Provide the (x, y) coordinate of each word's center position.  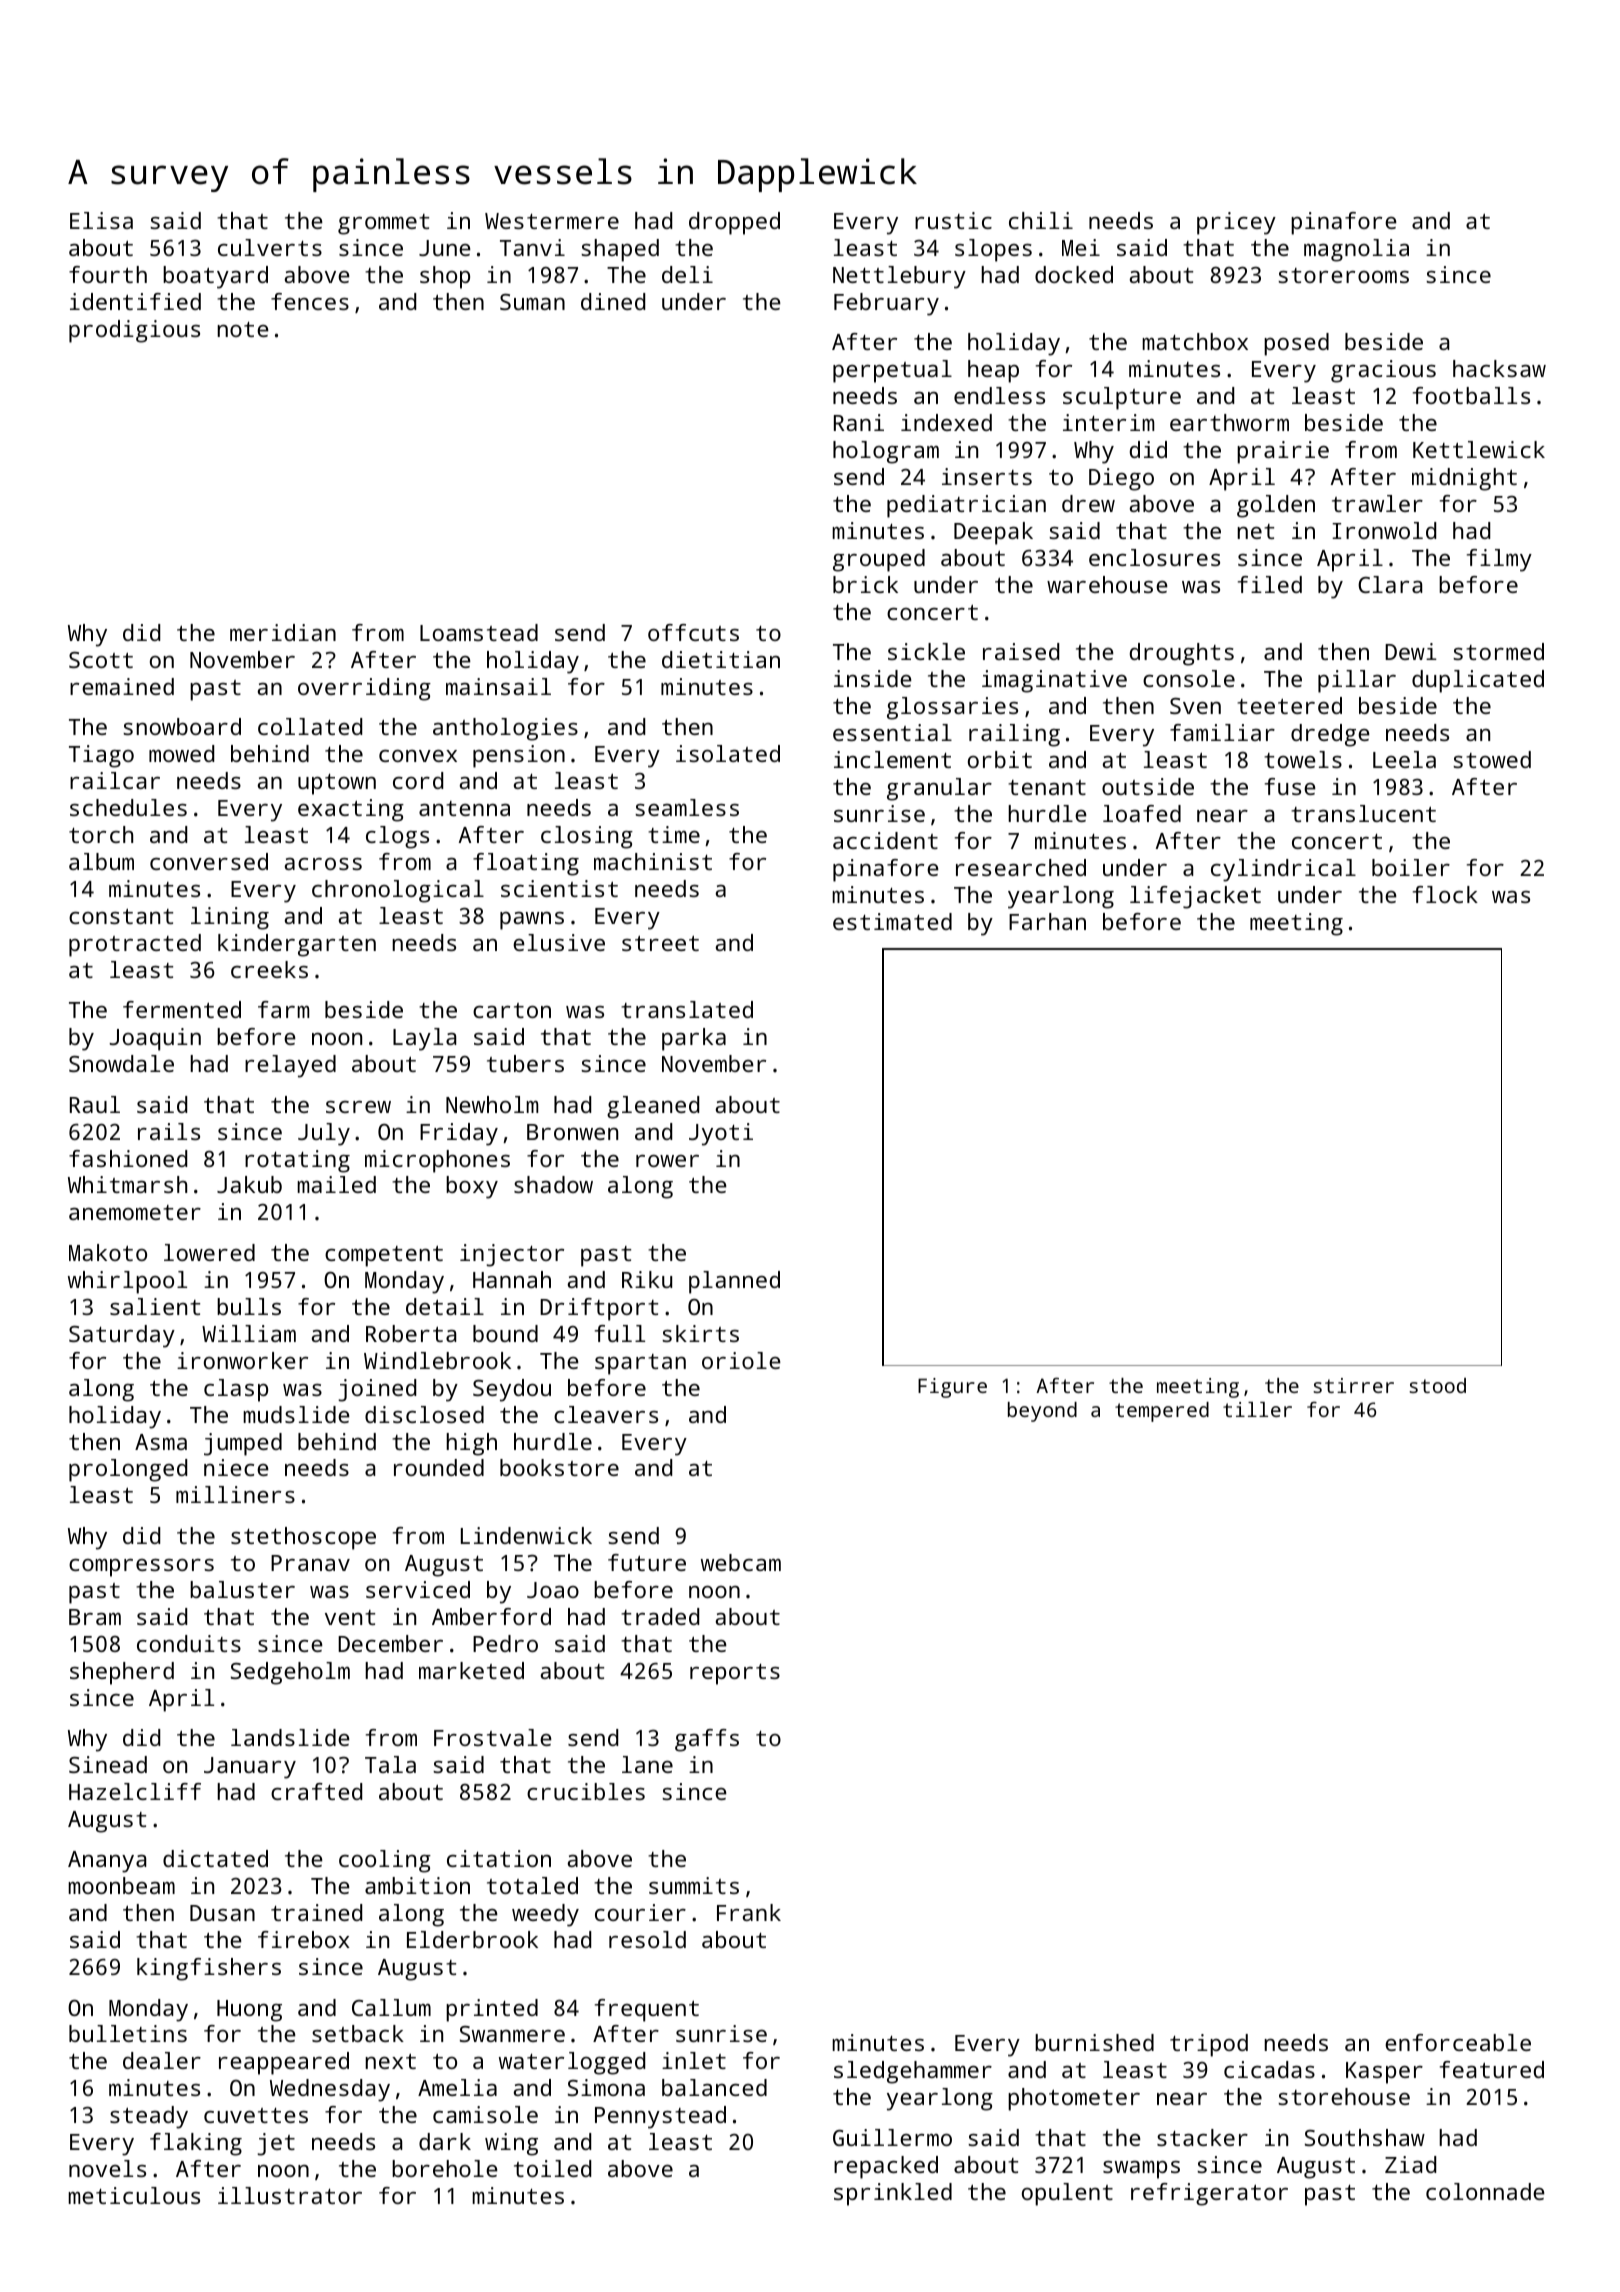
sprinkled (893, 2194)
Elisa (101, 220)
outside (1148, 786)
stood (1437, 1385)
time (674, 834)
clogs (397, 837)
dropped (734, 223)
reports (735, 1674)
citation (499, 1858)
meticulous (134, 2195)
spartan (640, 1364)
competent (384, 1256)
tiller (1257, 1409)
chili (1041, 220)
